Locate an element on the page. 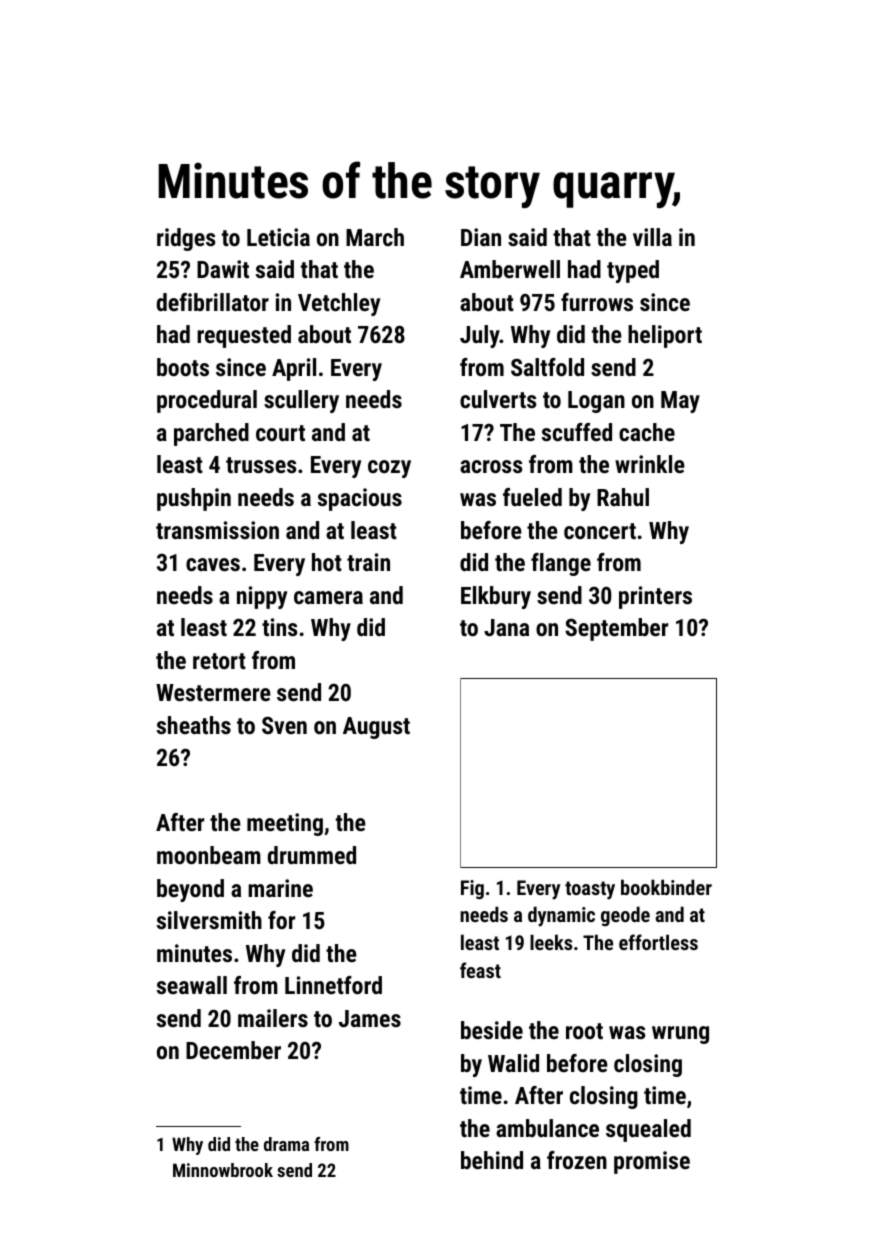 The image size is (873, 1239). August is located at coordinates (376, 728).
